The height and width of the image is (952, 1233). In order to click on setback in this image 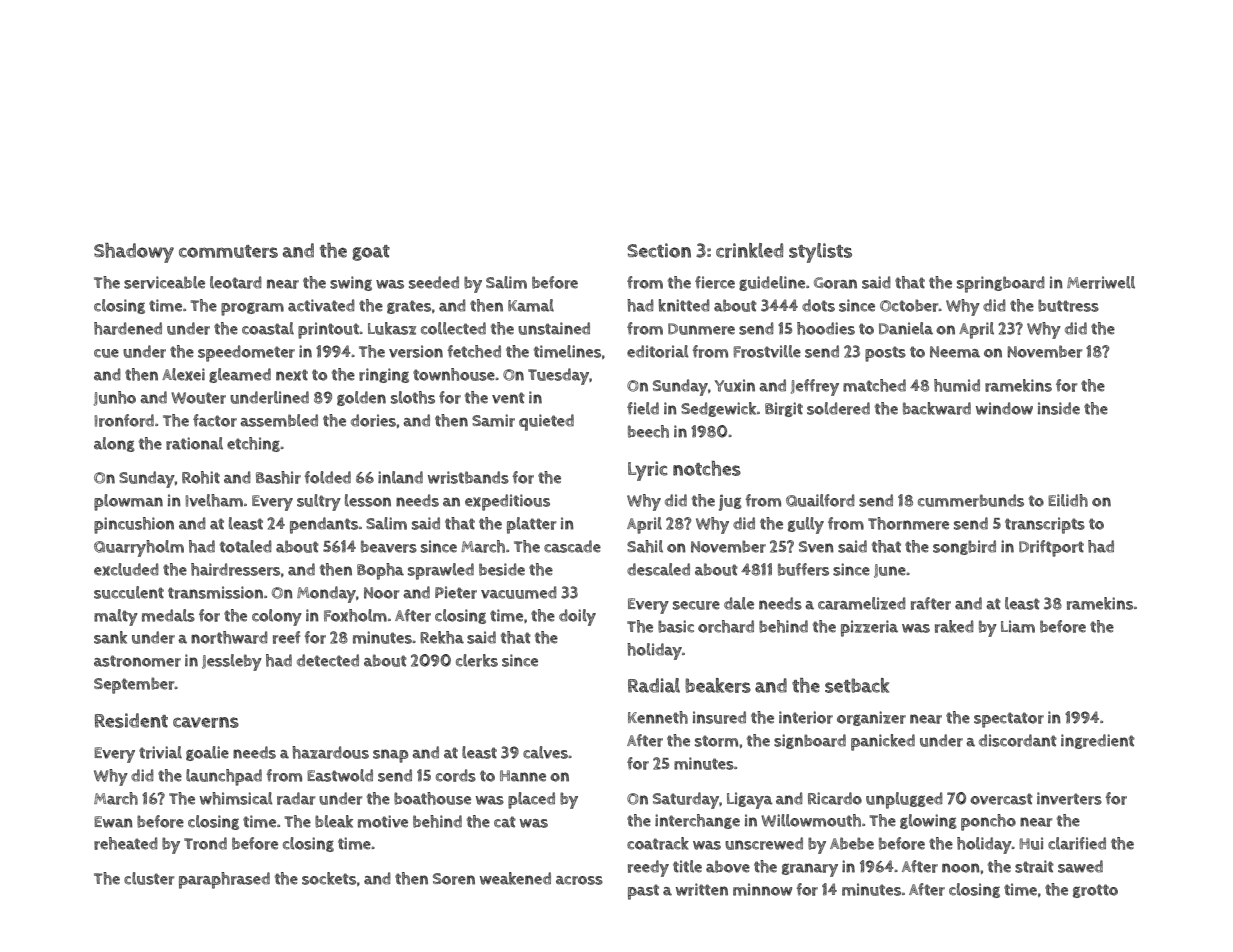, I will do `click(857, 685)`.
